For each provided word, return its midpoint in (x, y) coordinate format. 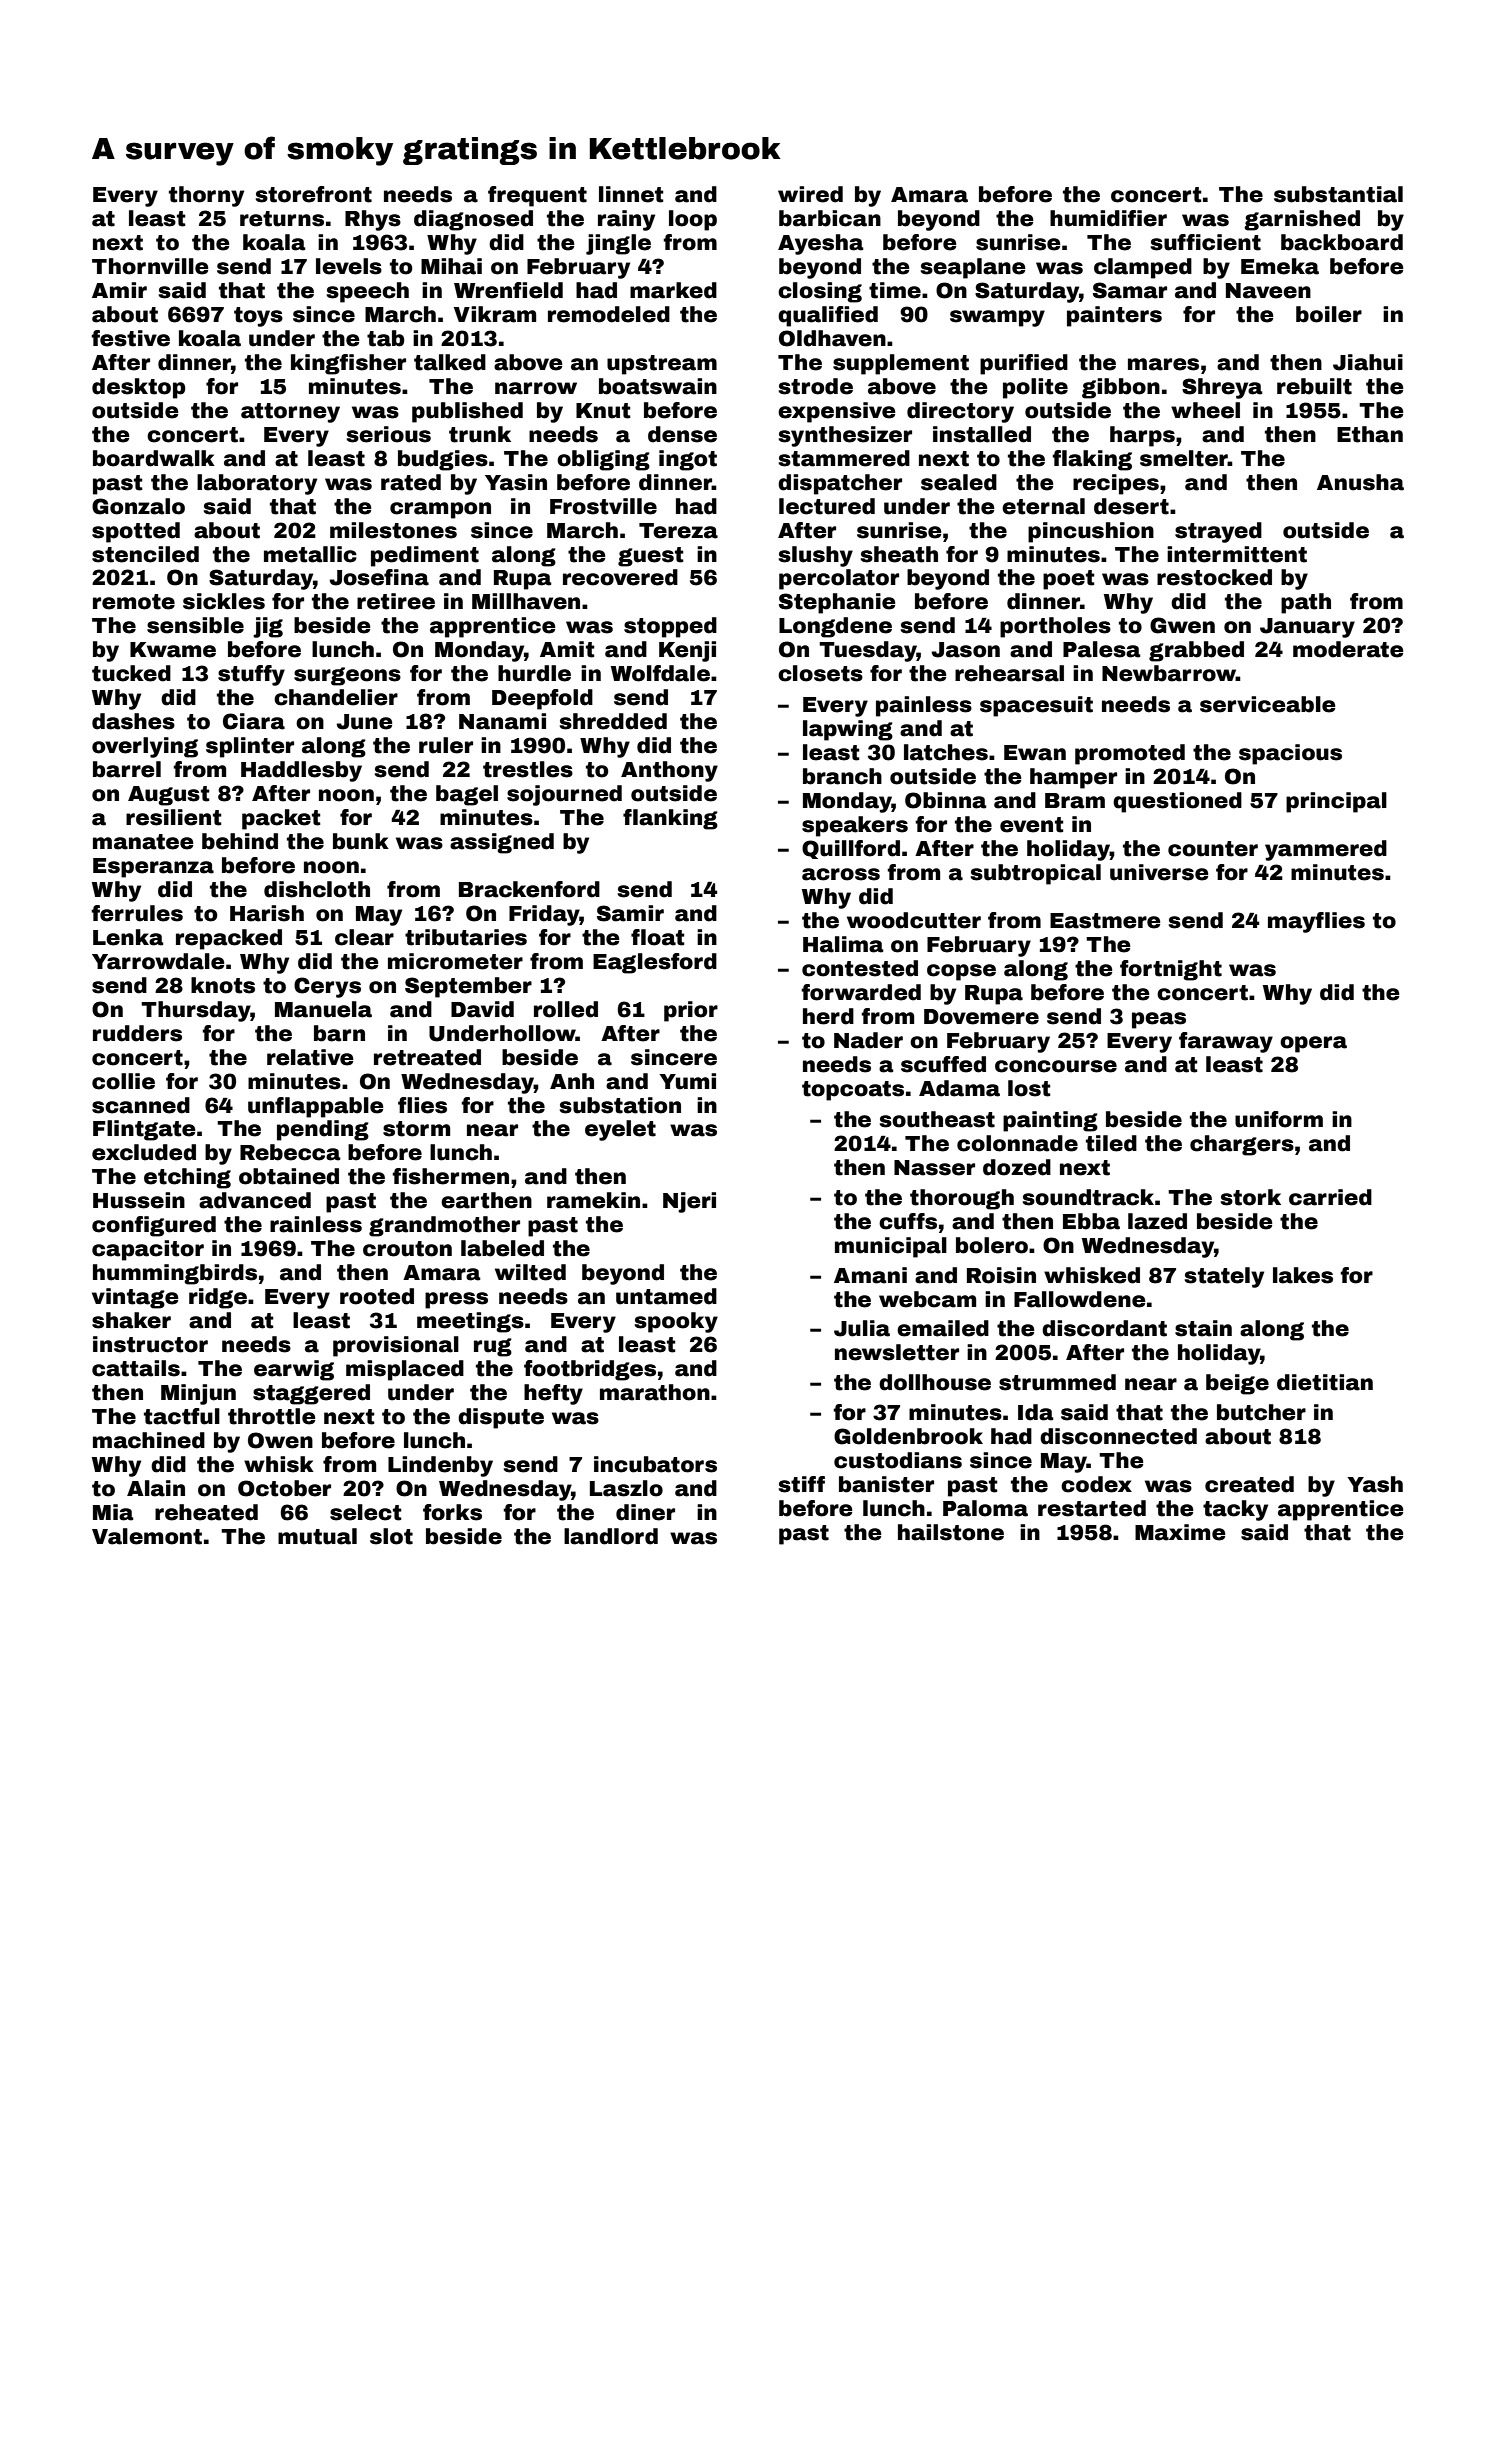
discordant (1104, 1328)
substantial (1338, 194)
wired (810, 194)
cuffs (908, 1221)
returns (282, 219)
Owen (280, 1440)
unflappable (316, 1107)
